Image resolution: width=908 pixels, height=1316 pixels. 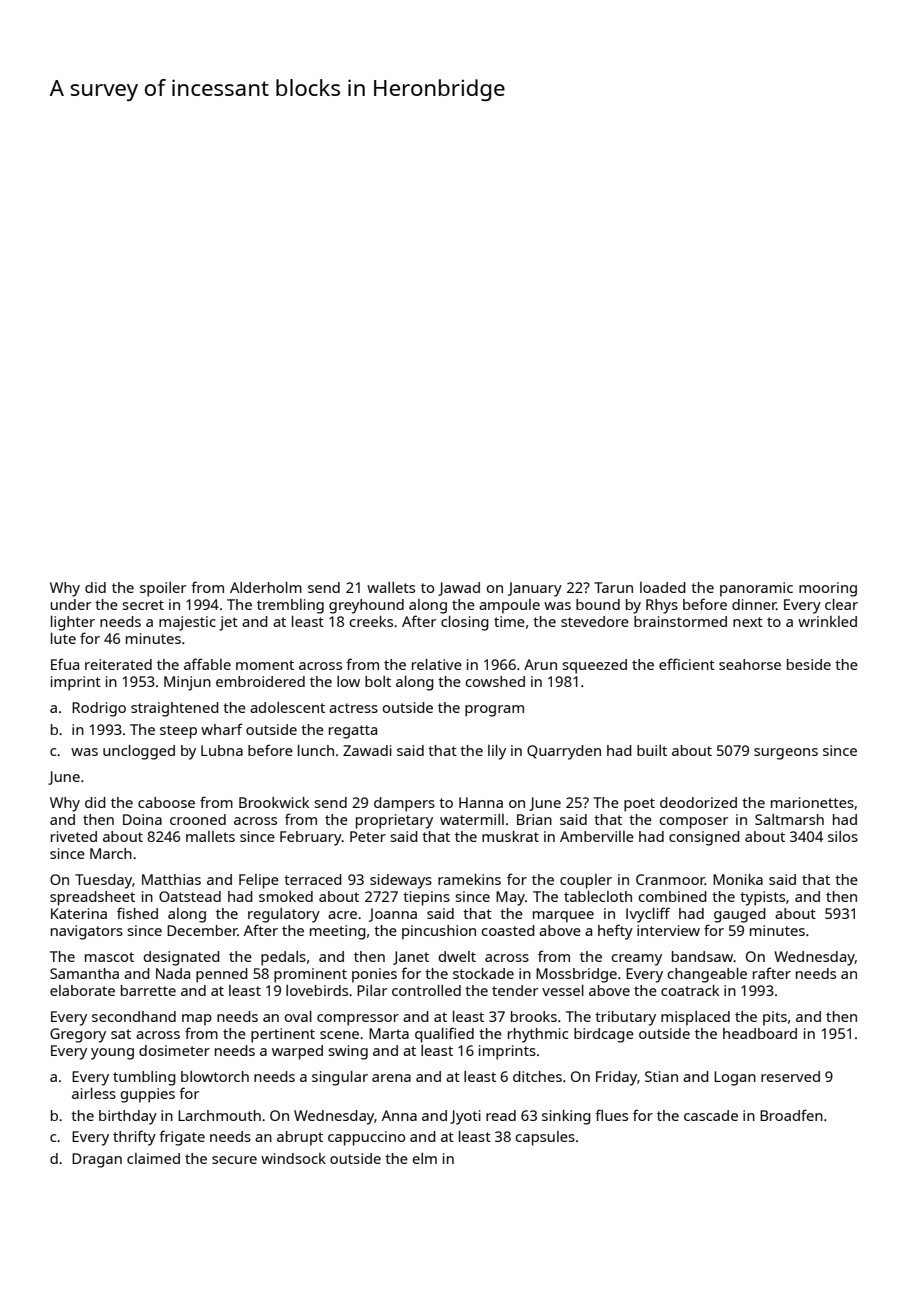 What do you see at coordinates (756, 589) in the image?
I see `panoramic` at bounding box center [756, 589].
